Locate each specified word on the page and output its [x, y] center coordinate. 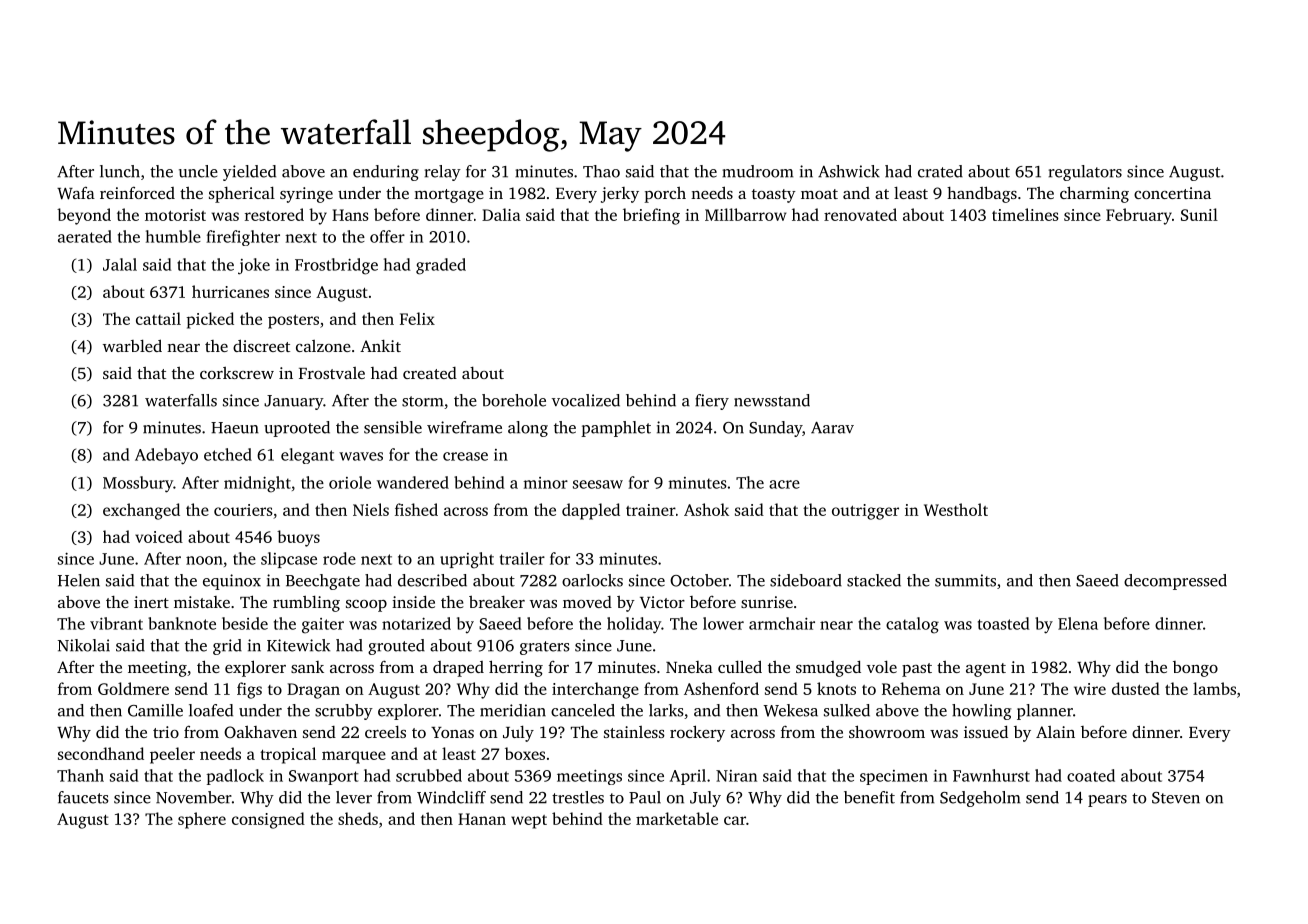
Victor [662, 602]
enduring [386, 173]
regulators [1085, 173]
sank [307, 667]
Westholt [956, 509]
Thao [601, 171]
